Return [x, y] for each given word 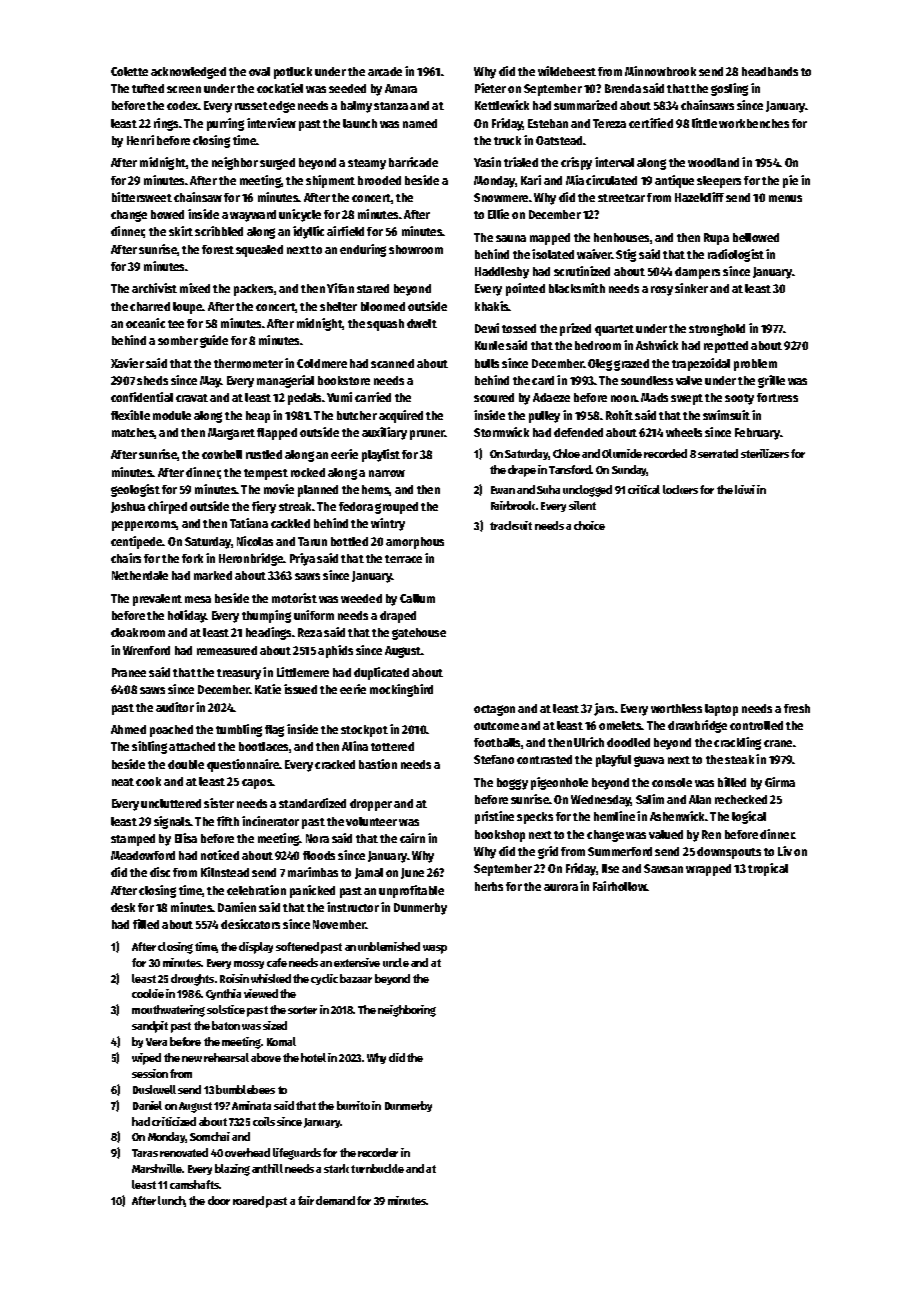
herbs [489, 886]
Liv [785, 851]
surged [277, 164]
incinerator [270, 821]
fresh [797, 708]
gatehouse [419, 634]
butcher [357, 415]
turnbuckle [377, 1168]
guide [214, 341]
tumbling [239, 730]
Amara [401, 88]
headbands [770, 71]
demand [335, 1200]
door [219, 1200]
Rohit [619, 415]
